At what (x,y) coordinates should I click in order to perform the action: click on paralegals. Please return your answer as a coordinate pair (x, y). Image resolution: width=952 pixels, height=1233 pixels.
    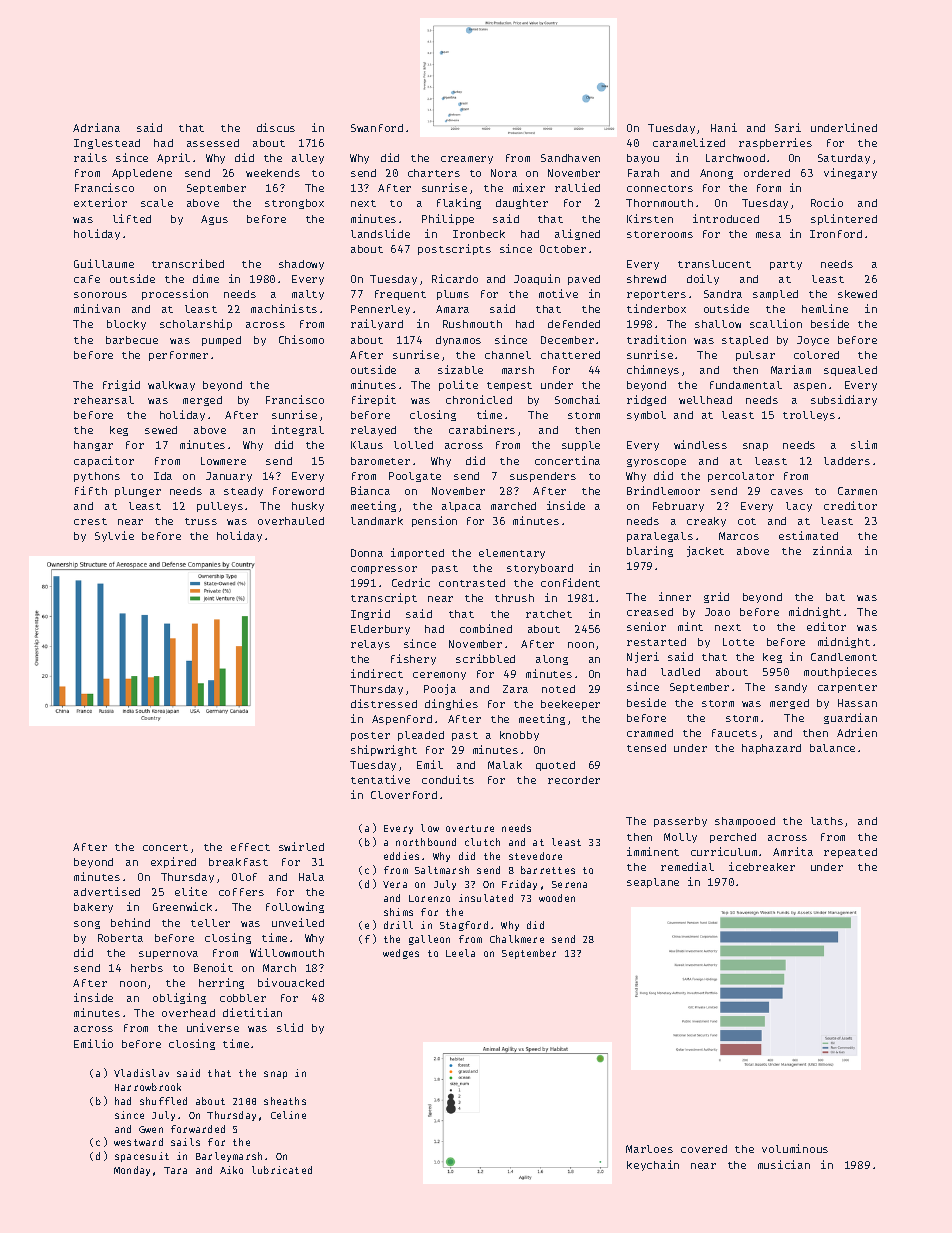
    Looking at the image, I should click on (660, 537).
